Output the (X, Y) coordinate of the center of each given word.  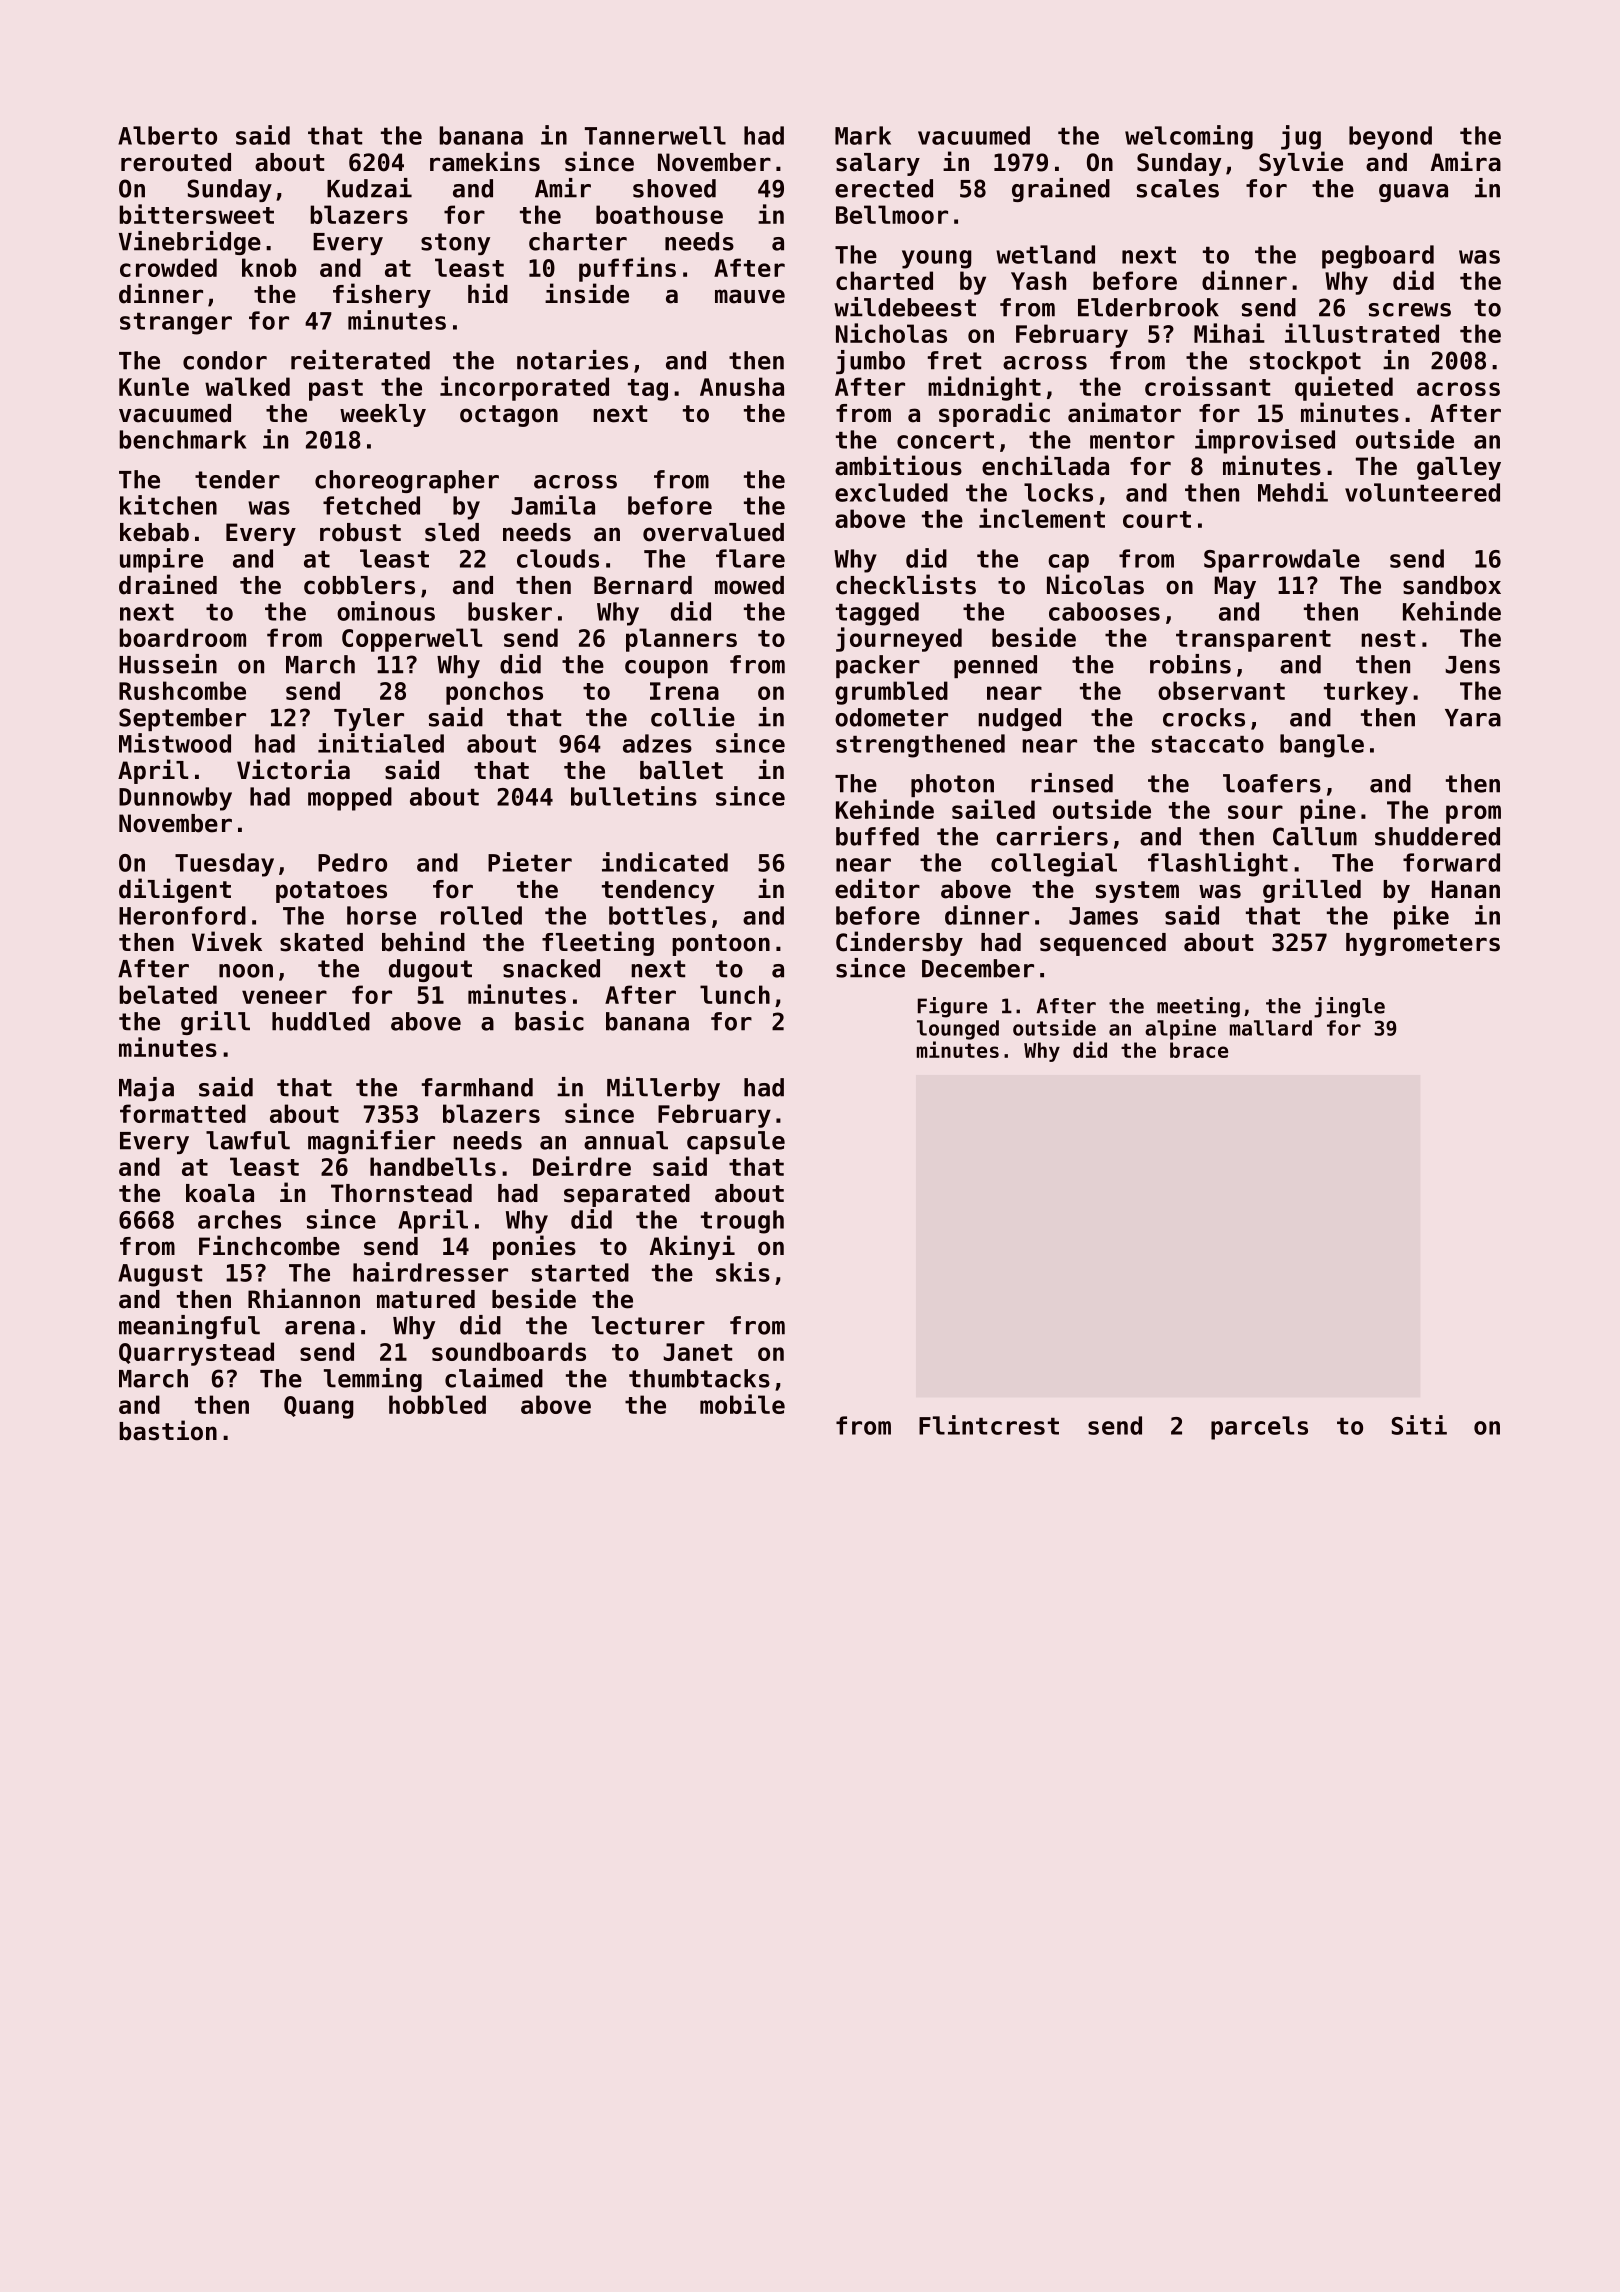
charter (578, 241)
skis (743, 1272)
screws (1410, 310)
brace (1199, 1050)
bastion (168, 1430)
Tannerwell (655, 135)
